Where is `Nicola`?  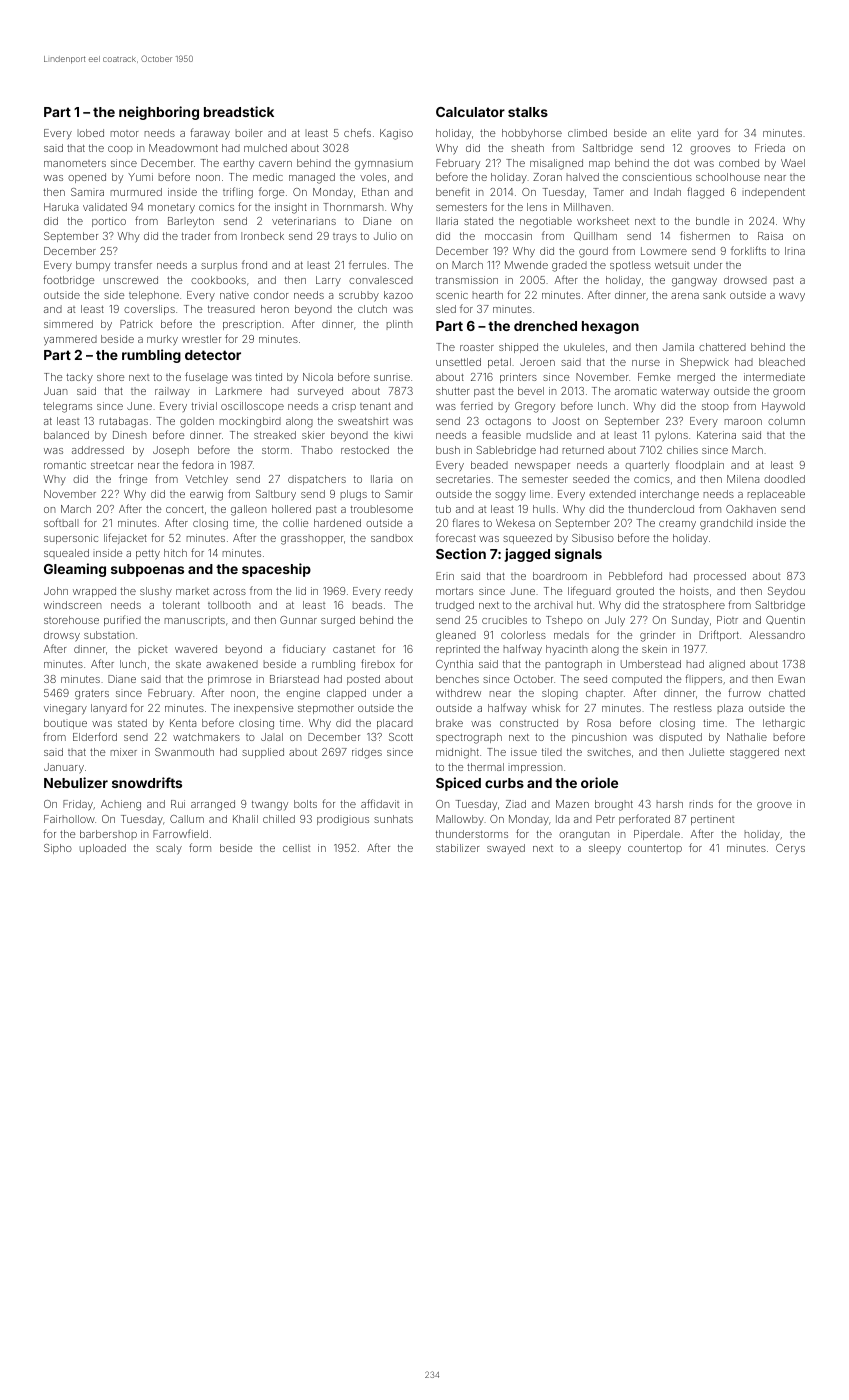 Nicola is located at coordinates (318, 377).
